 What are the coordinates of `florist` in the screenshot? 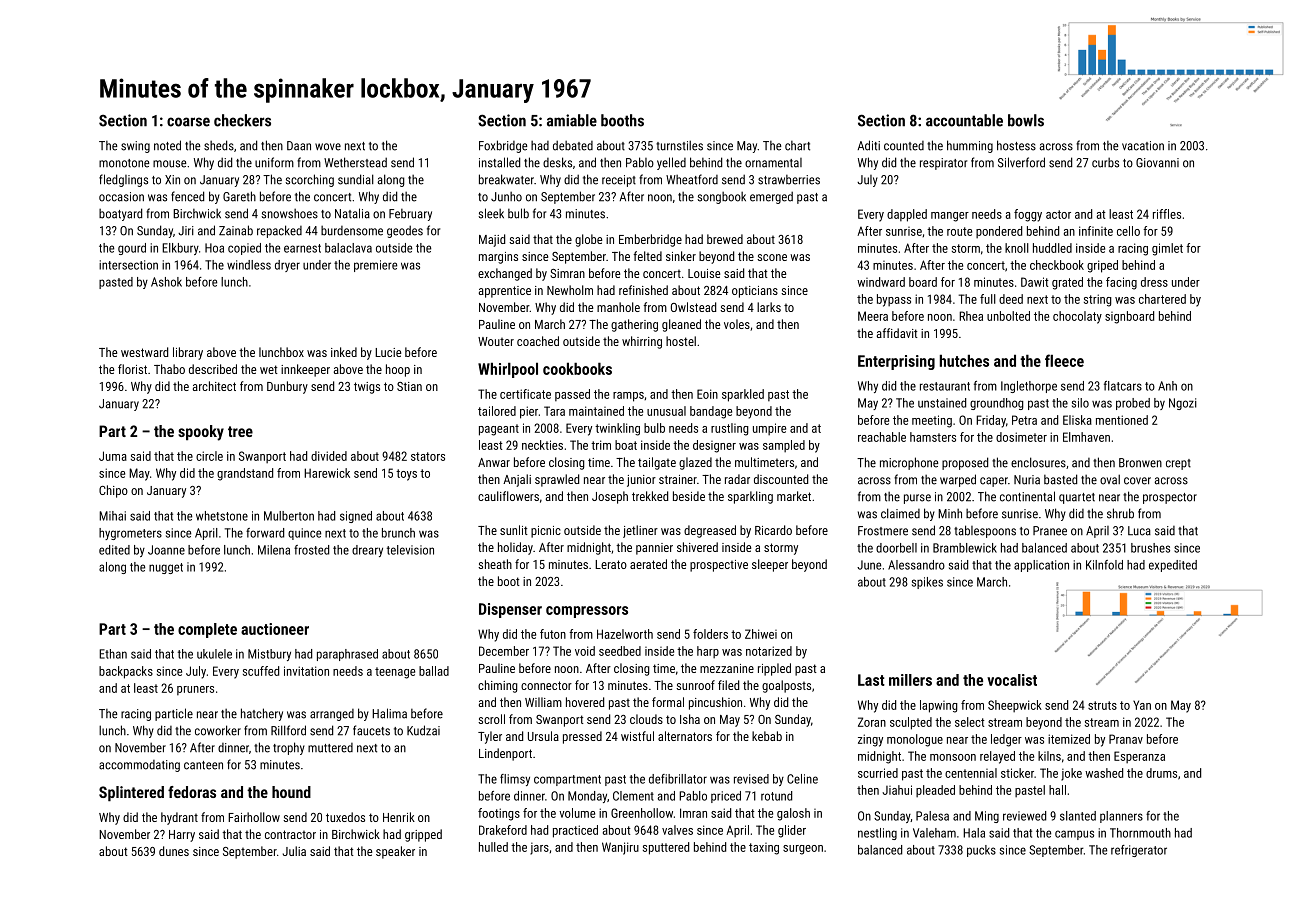 It's located at (132, 369).
